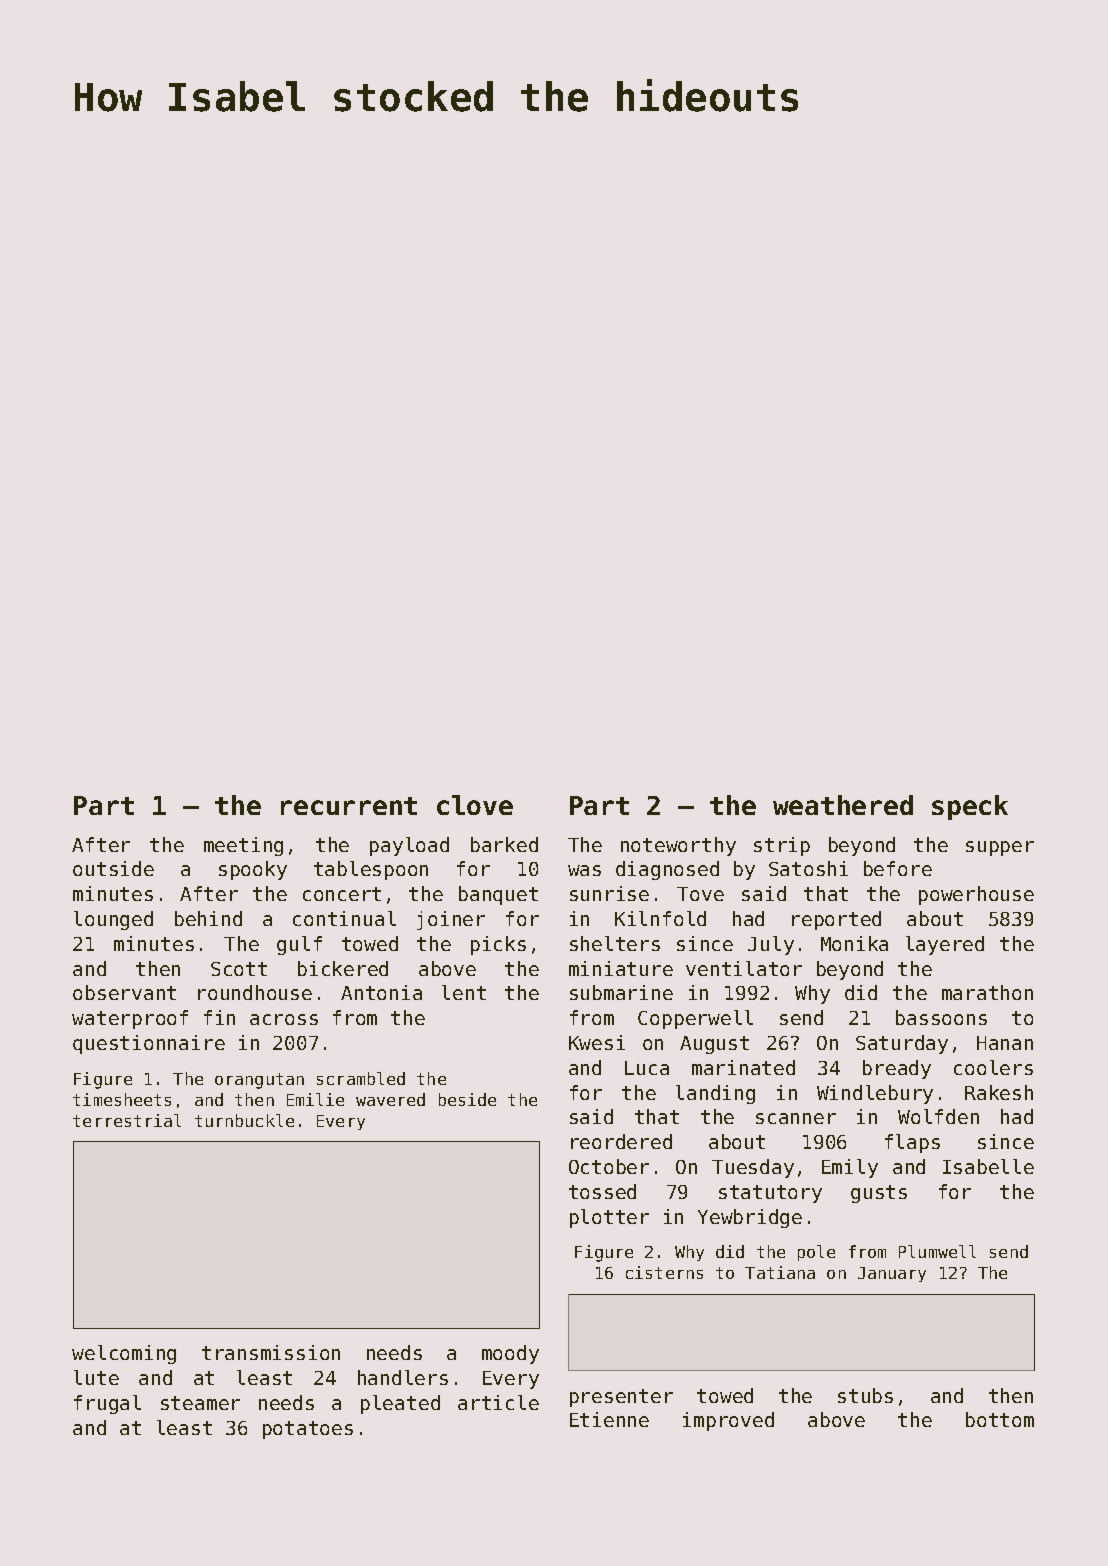 Image resolution: width=1108 pixels, height=1566 pixels. Describe the element at coordinates (200, 1403) in the image. I see `steamer` at that location.
